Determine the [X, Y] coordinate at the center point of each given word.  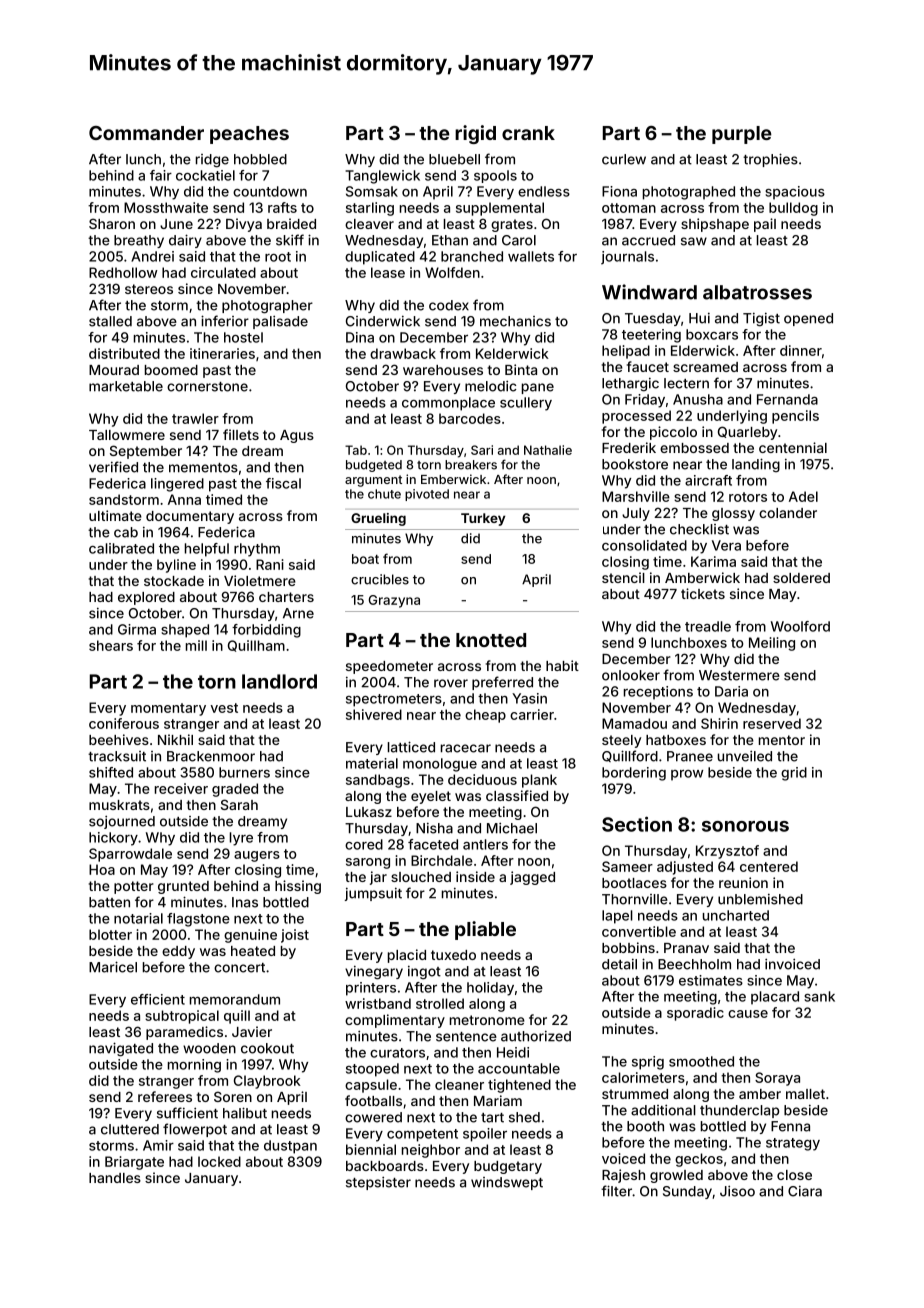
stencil [623, 577]
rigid [475, 134]
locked [219, 1161]
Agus [297, 436]
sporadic [695, 1014]
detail [619, 964]
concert [239, 968]
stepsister [378, 1183]
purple [742, 135]
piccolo [673, 433]
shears [111, 645]
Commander [146, 133]
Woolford [800, 626]
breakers [471, 465]
